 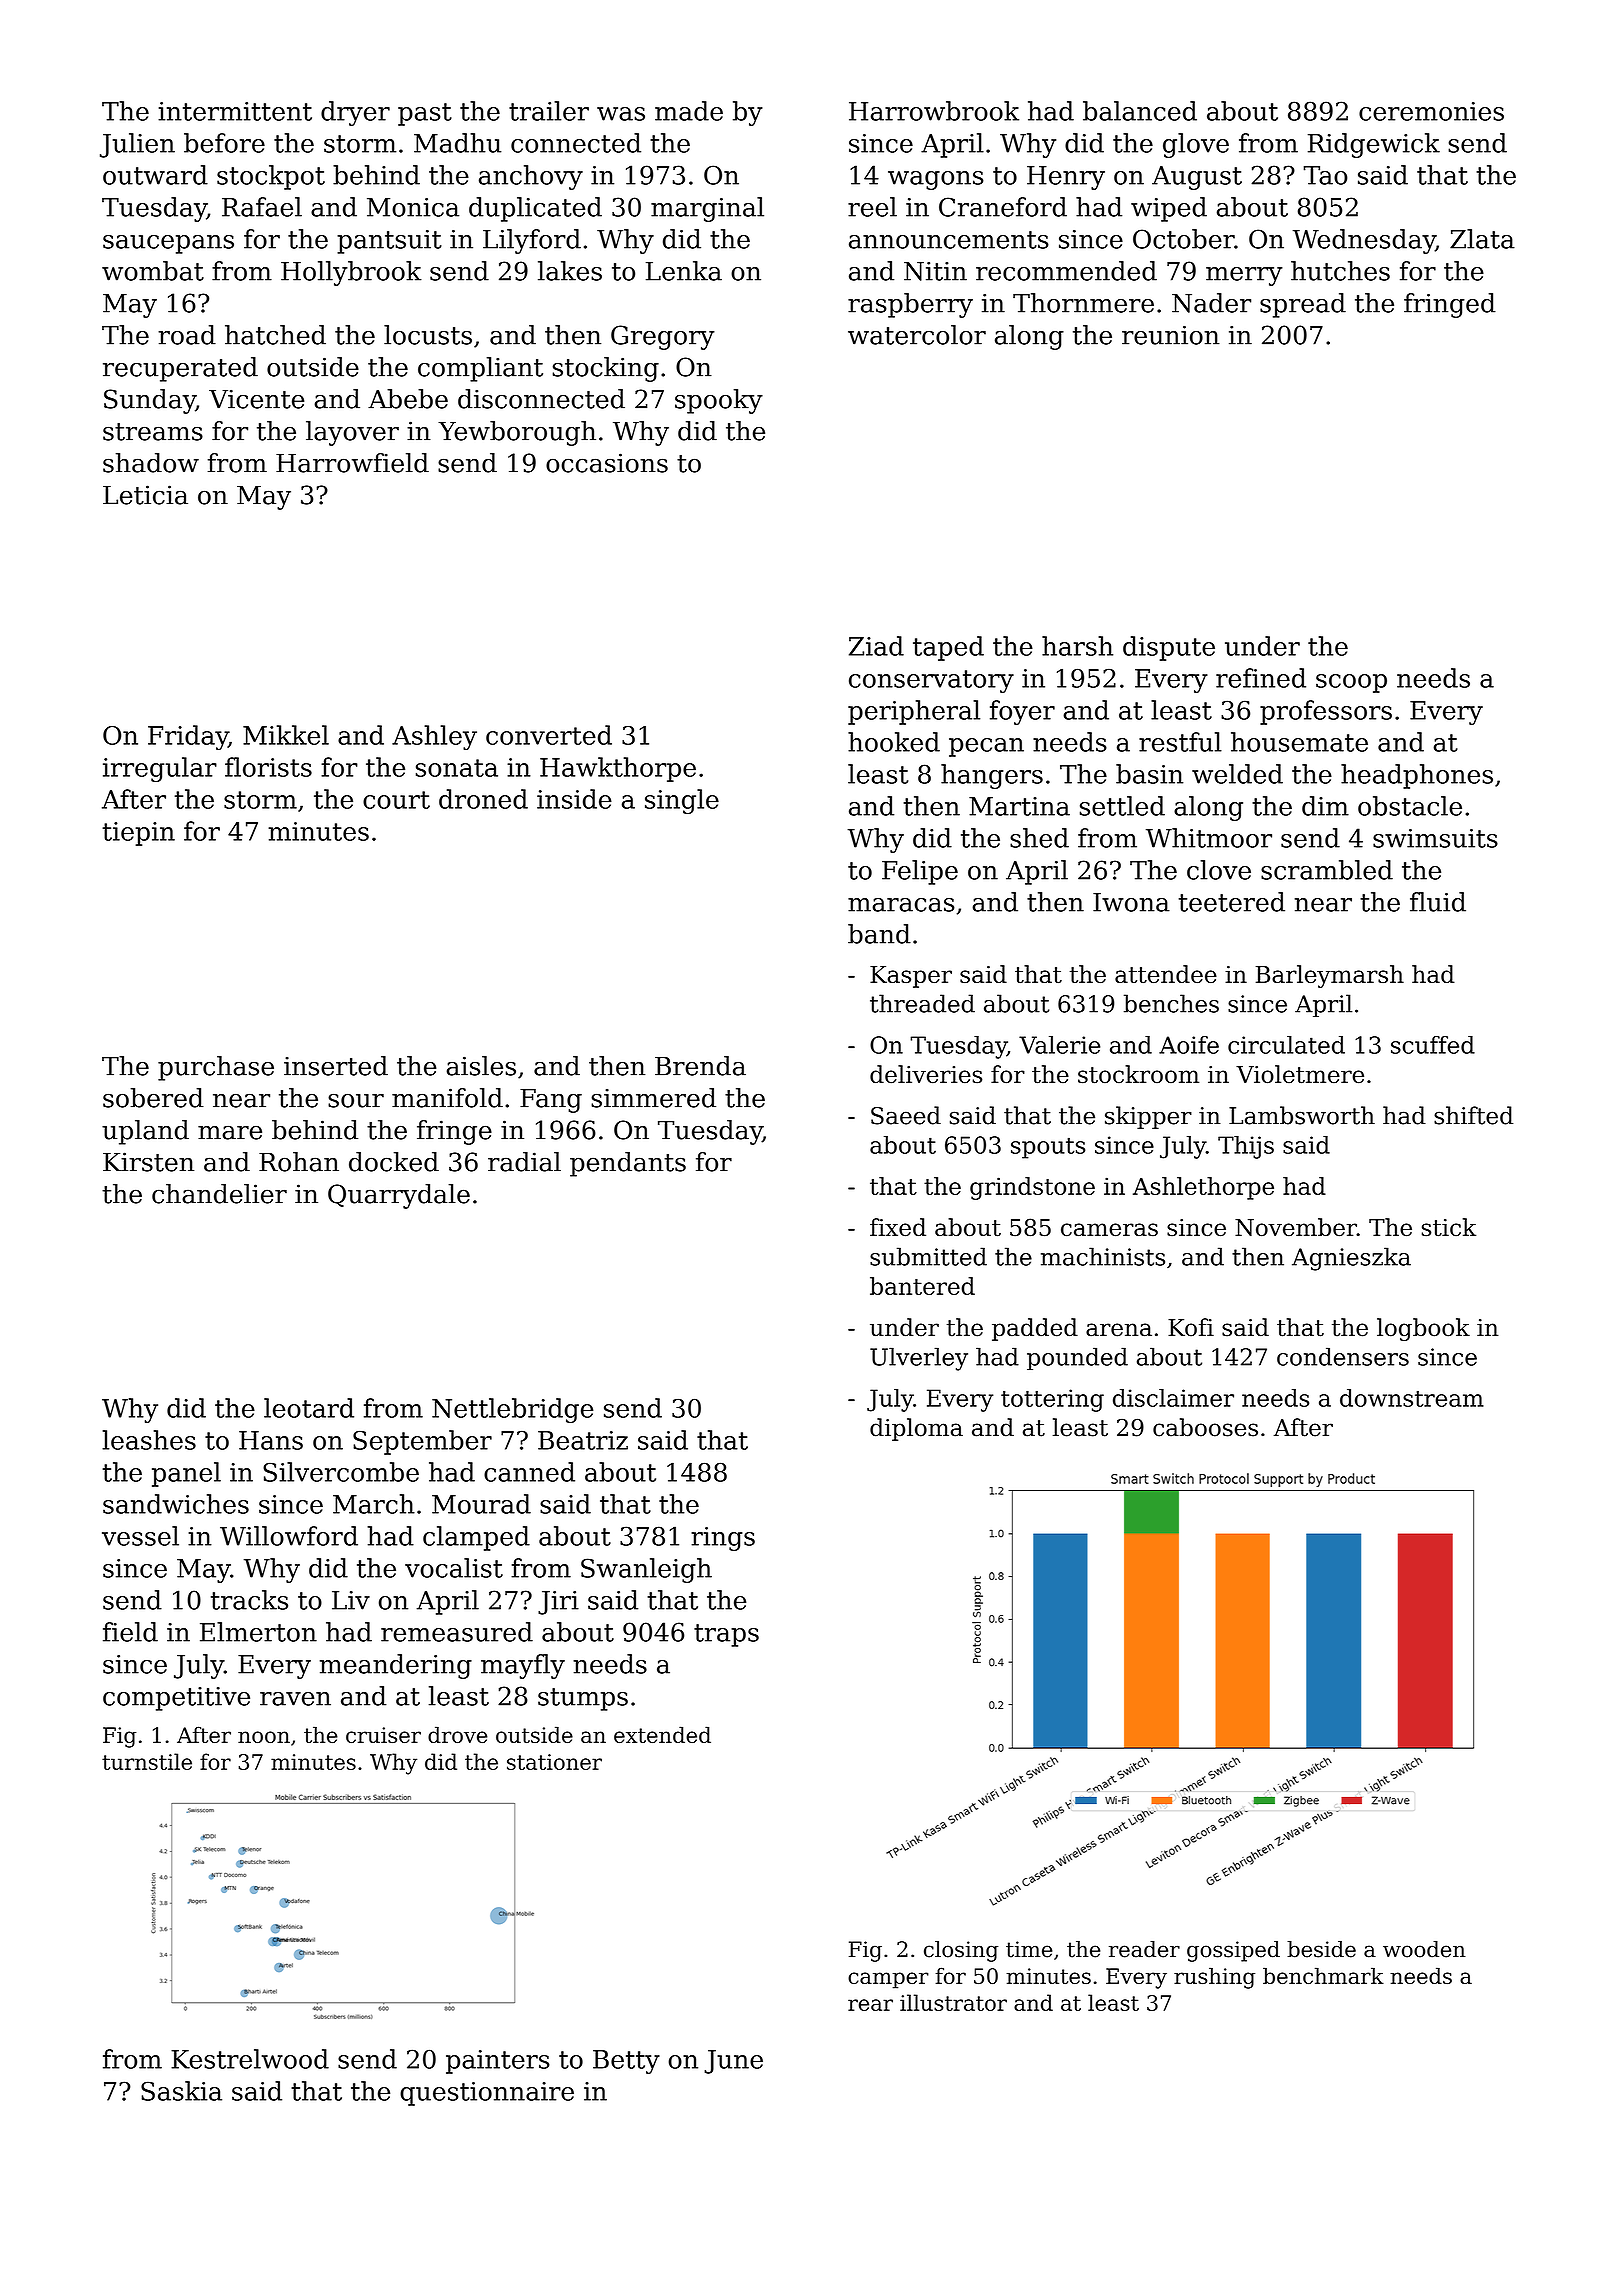 What do you see at coordinates (689, 111) in the screenshot?
I see `made` at bounding box center [689, 111].
